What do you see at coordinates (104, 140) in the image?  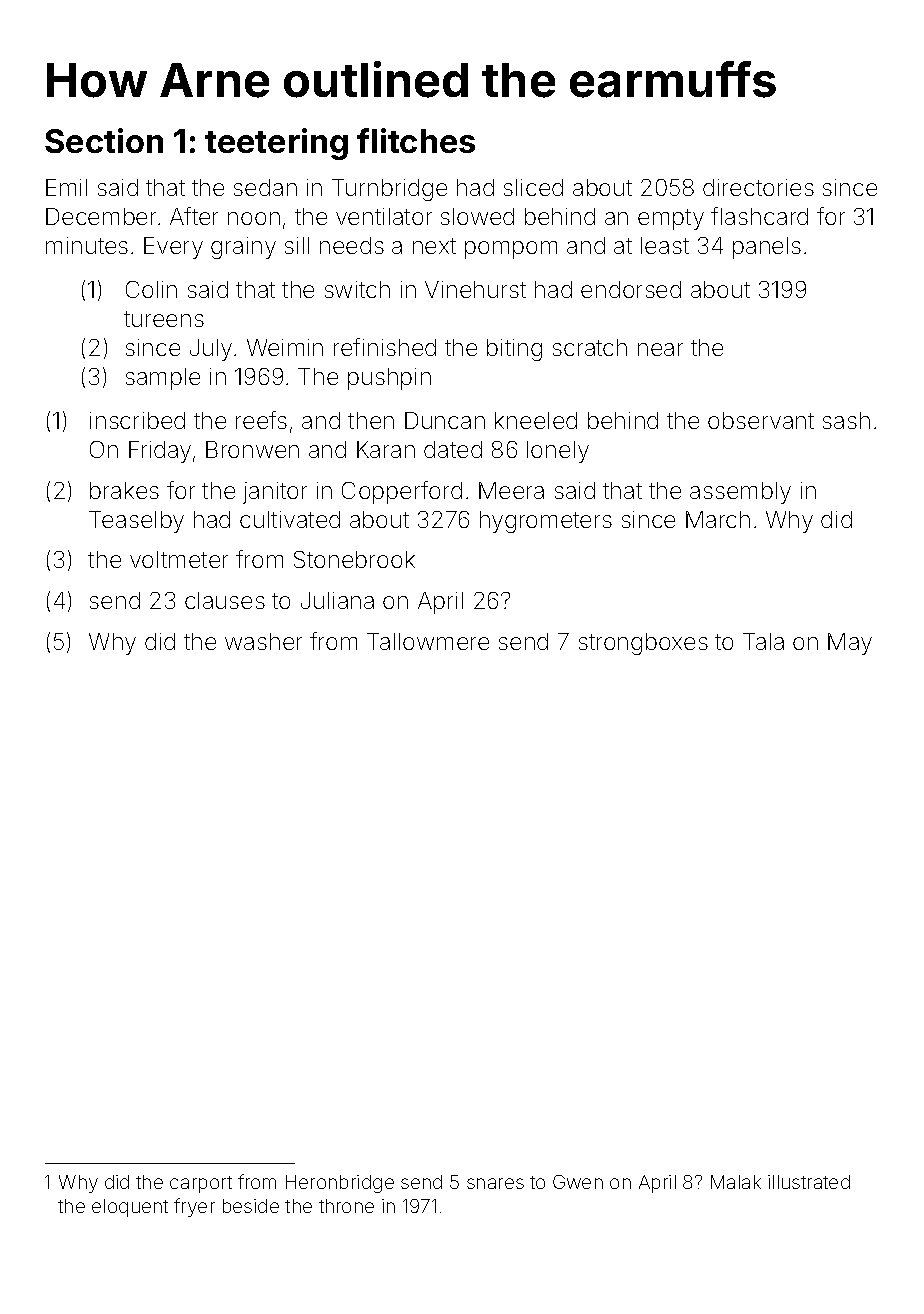 I see `Section` at bounding box center [104, 140].
